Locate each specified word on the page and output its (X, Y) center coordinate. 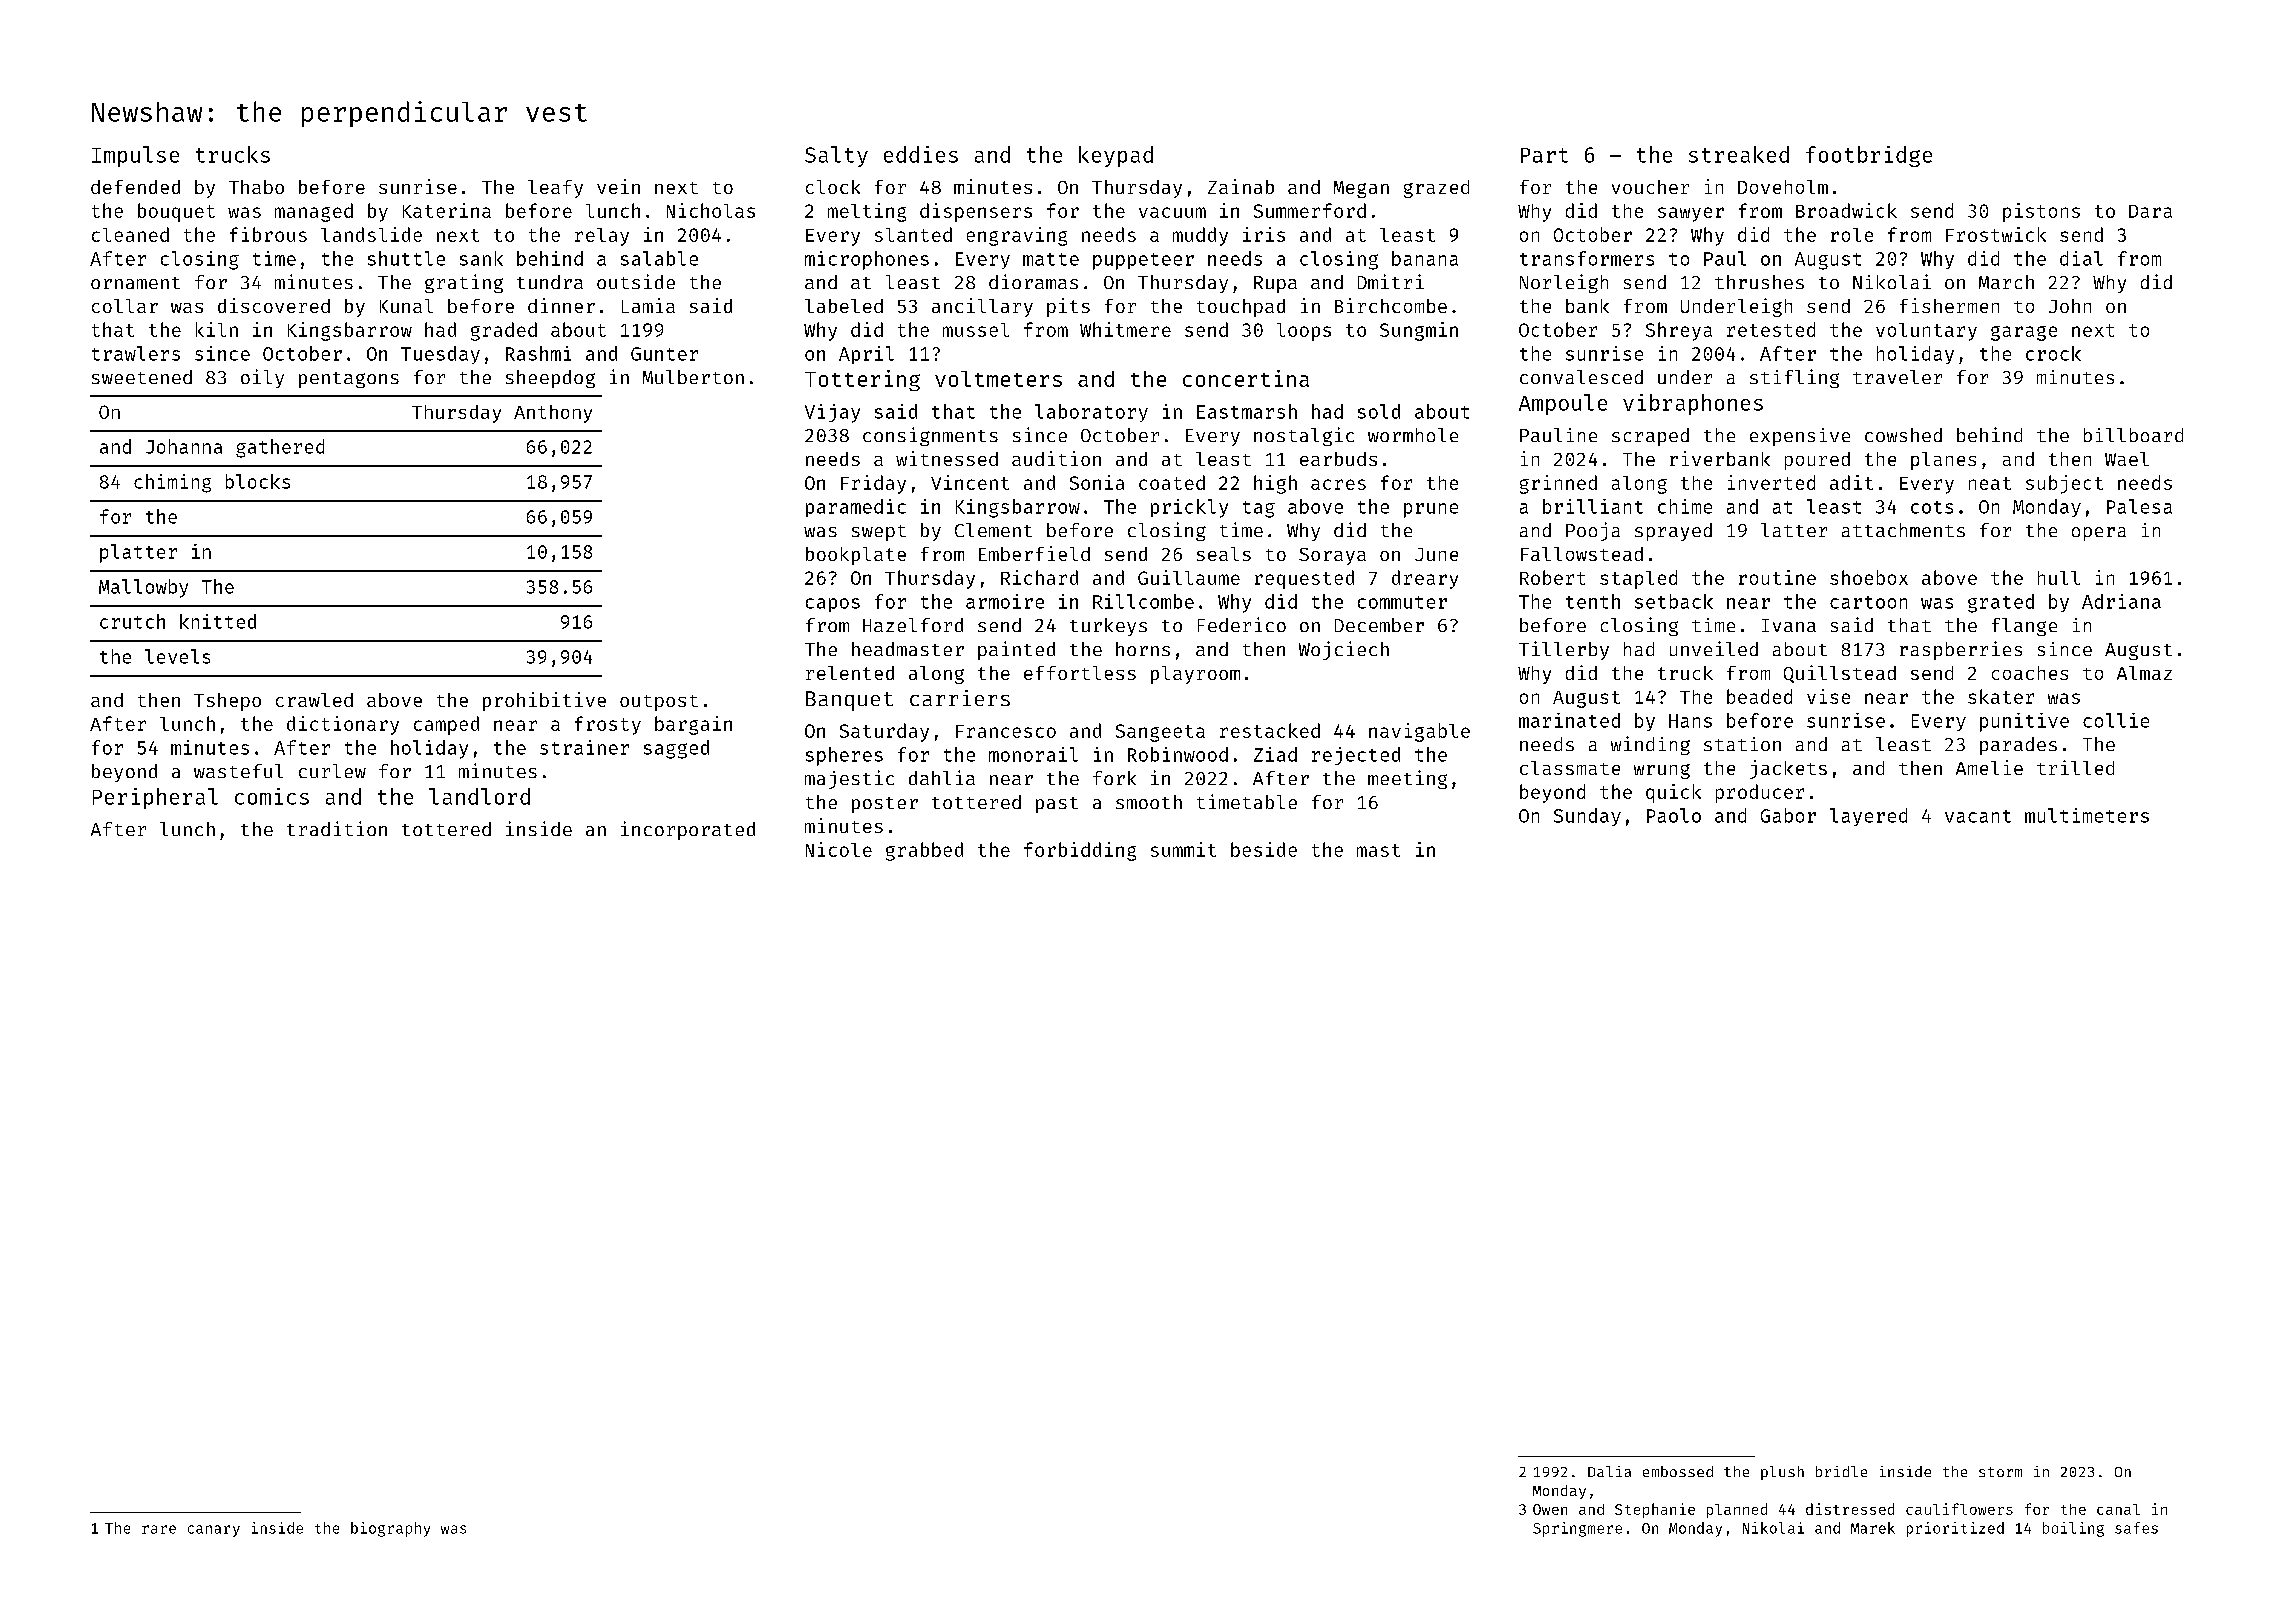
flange (2024, 627)
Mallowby (143, 588)
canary (214, 1531)
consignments (930, 436)
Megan (1361, 189)
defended (135, 187)
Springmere (1577, 1529)
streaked (1739, 154)
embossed (1678, 1471)
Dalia (1609, 1471)
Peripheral (155, 798)
